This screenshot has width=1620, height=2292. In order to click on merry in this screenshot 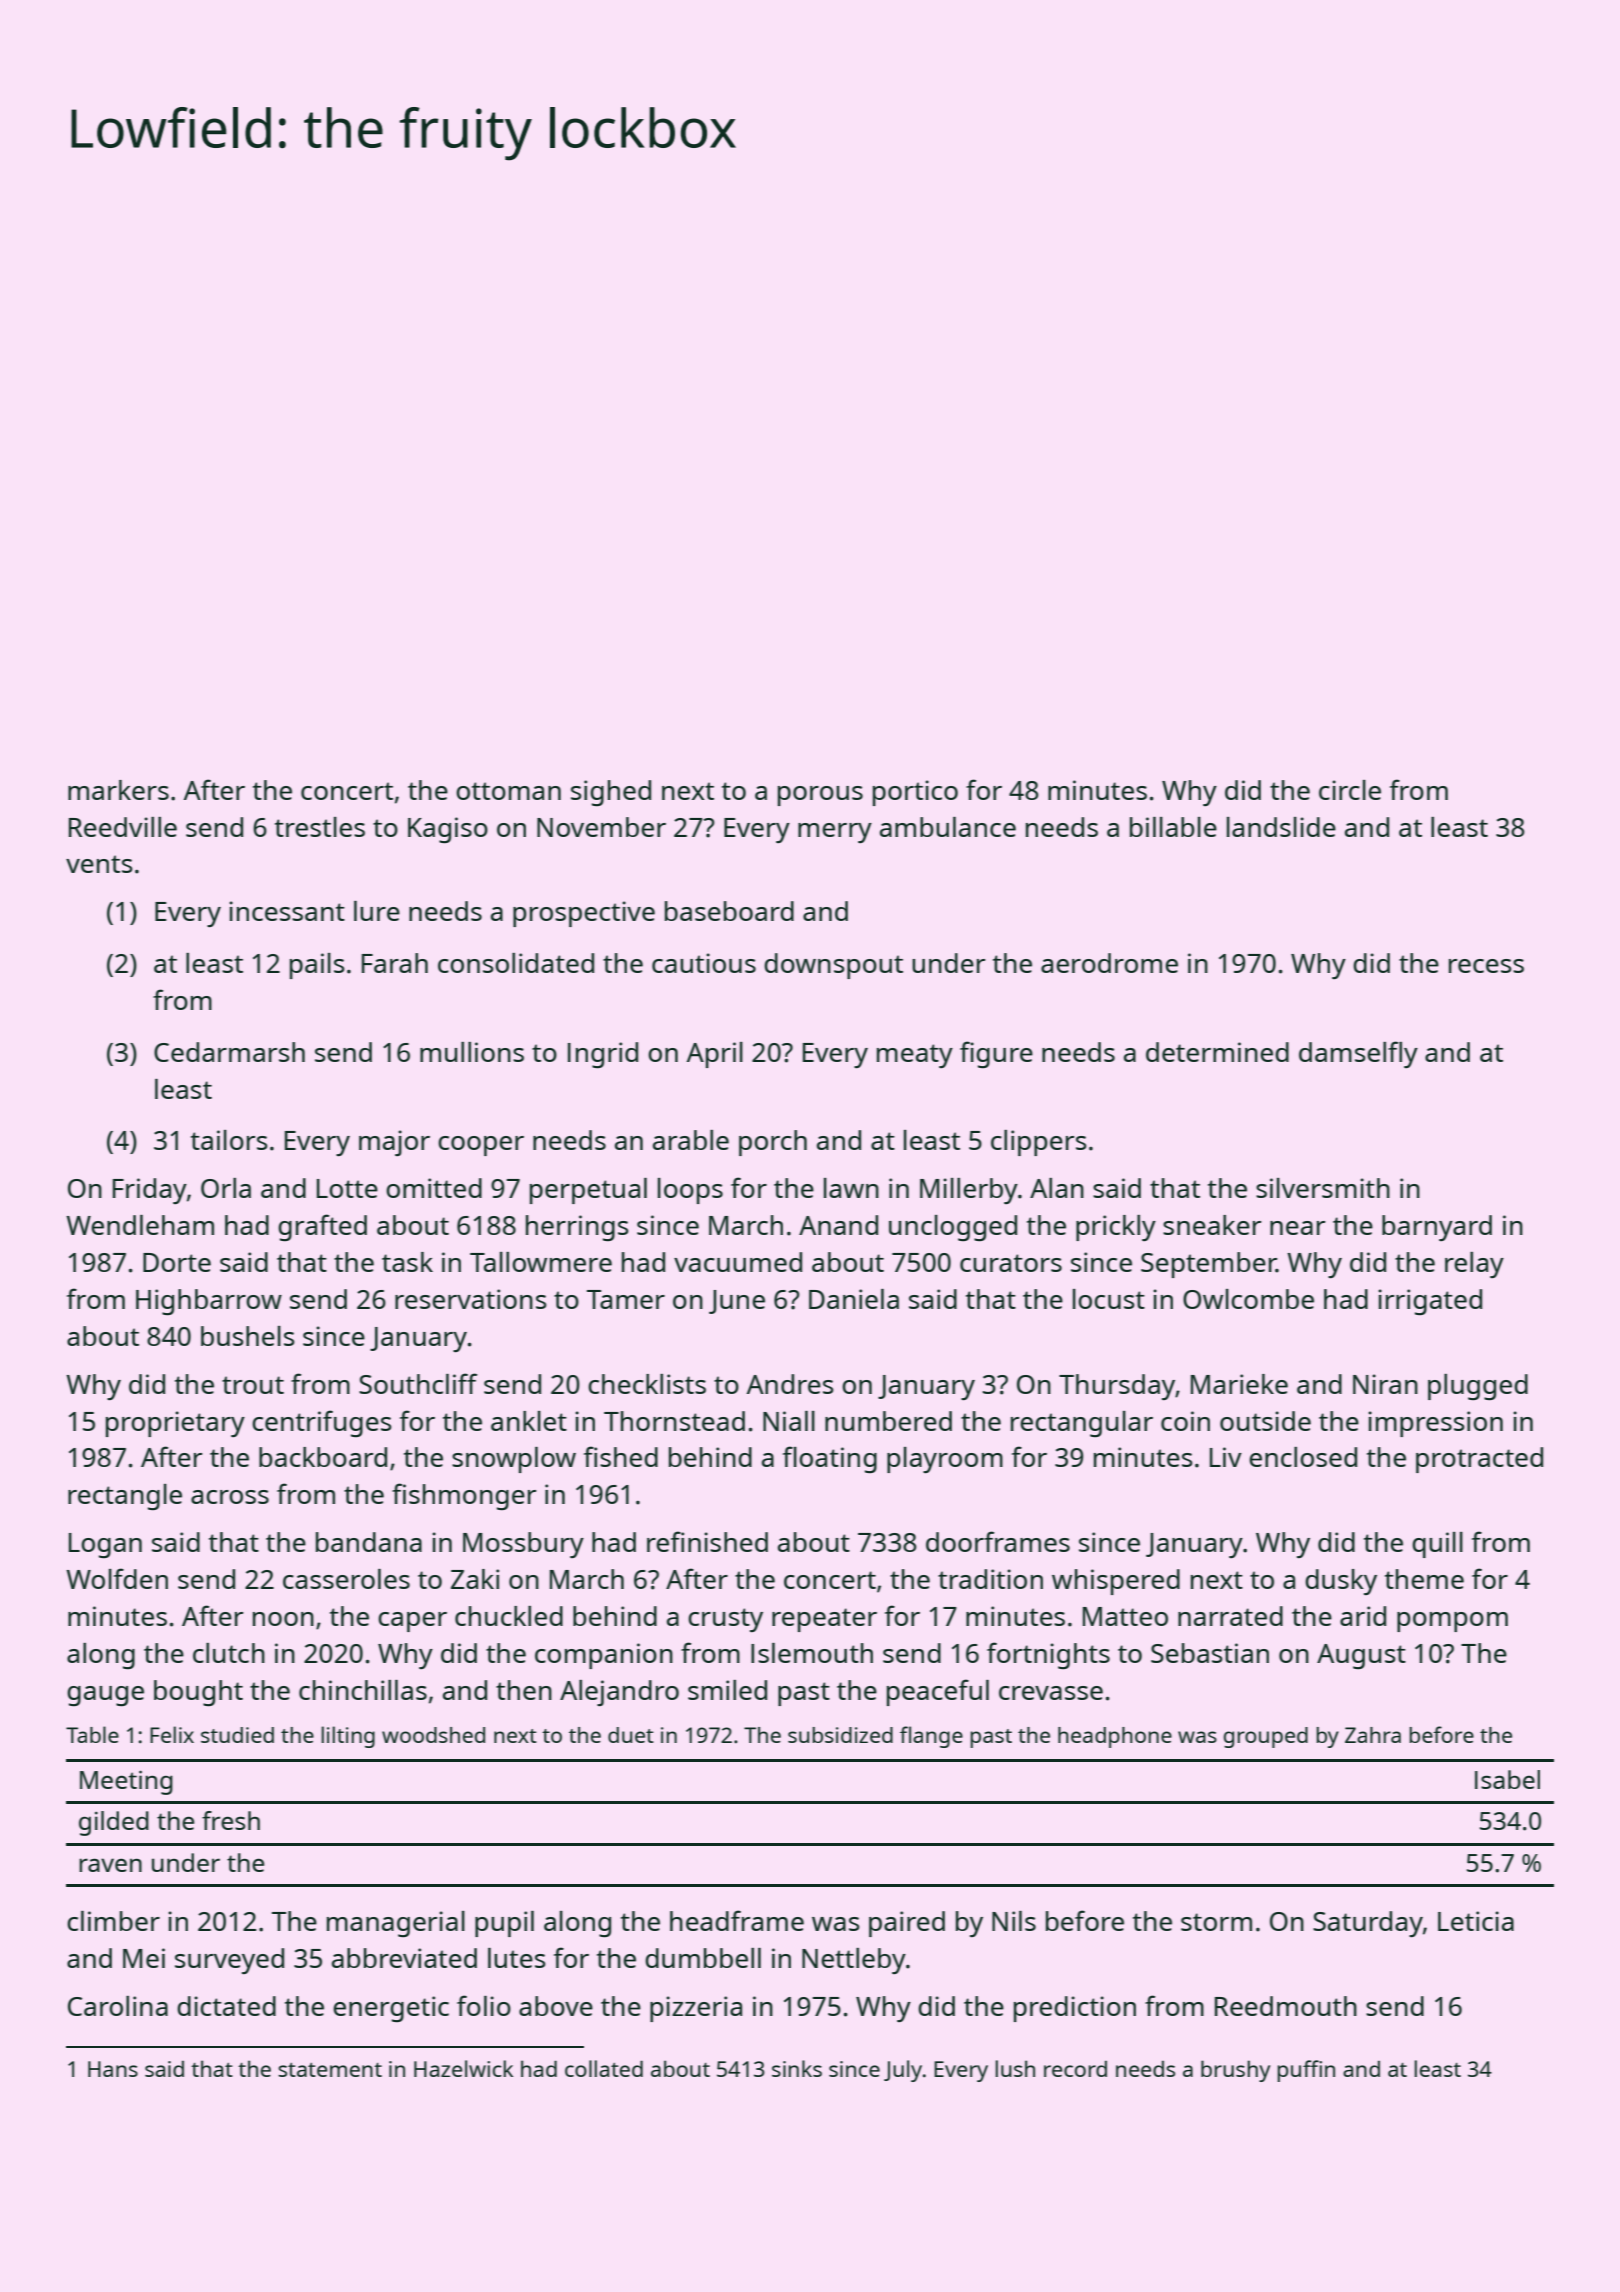, I will do `click(835, 833)`.
